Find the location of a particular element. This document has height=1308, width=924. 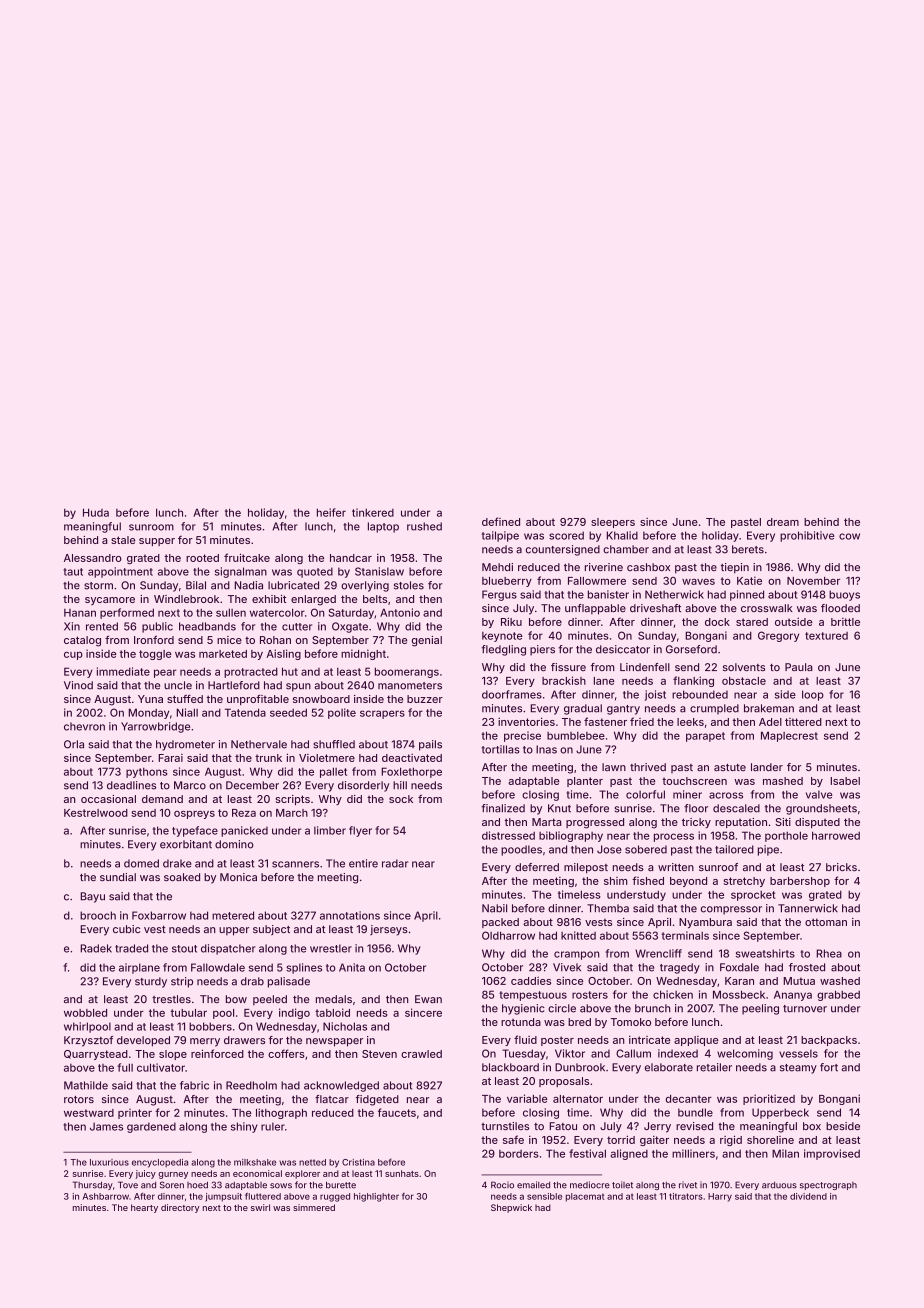

performed is located at coordinates (127, 613).
